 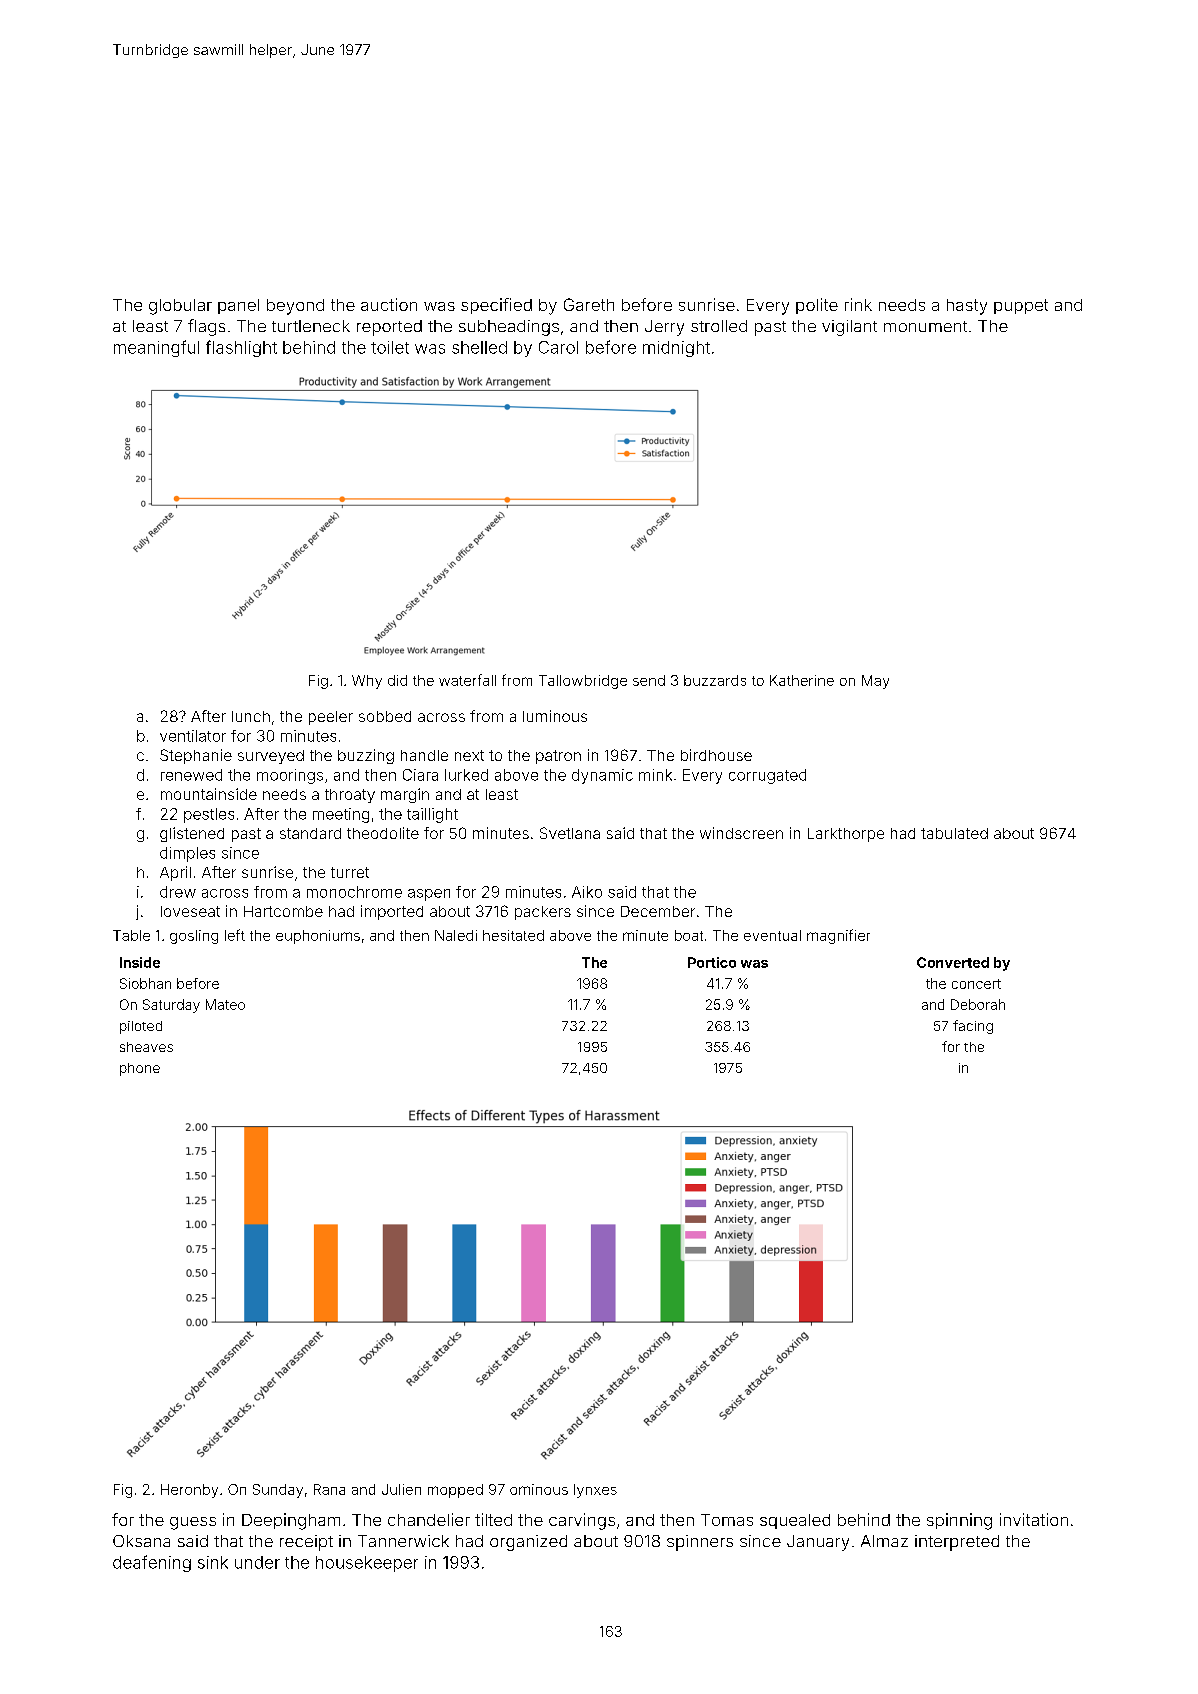 What do you see at coordinates (496, 306) in the document?
I see `specified` at bounding box center [496, 306].
